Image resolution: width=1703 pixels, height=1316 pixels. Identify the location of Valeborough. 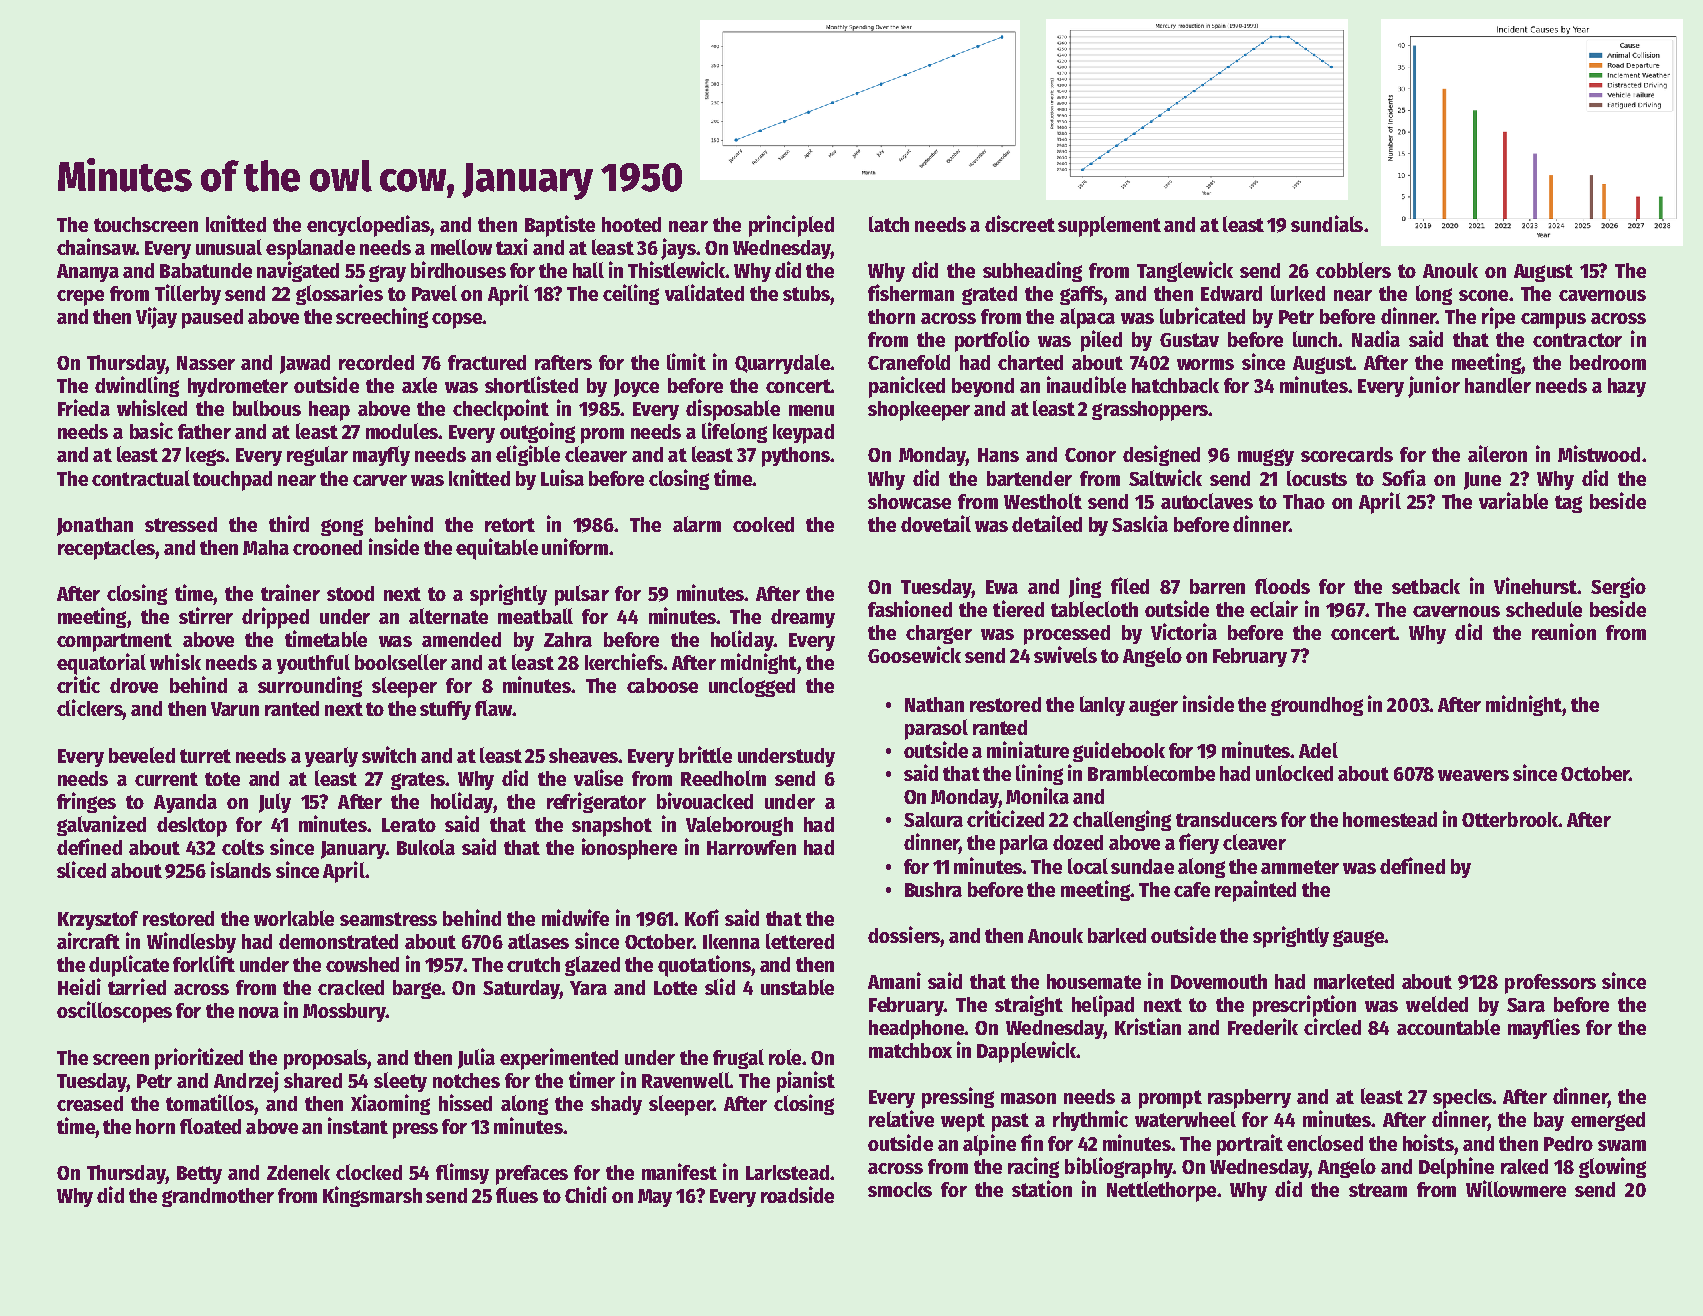
(739, 826).
